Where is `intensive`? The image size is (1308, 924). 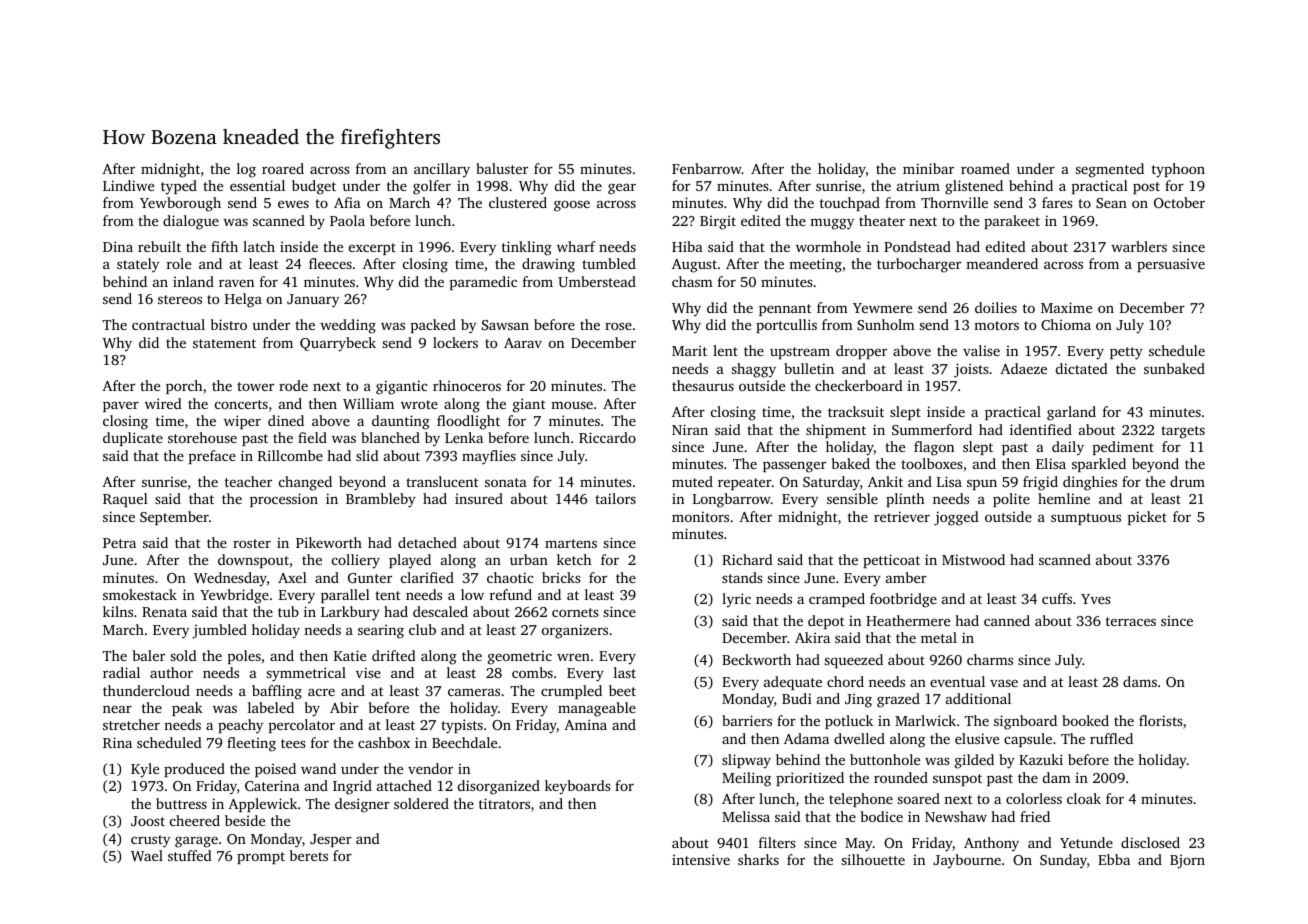 intensive is located at coordinates (701, 859).
